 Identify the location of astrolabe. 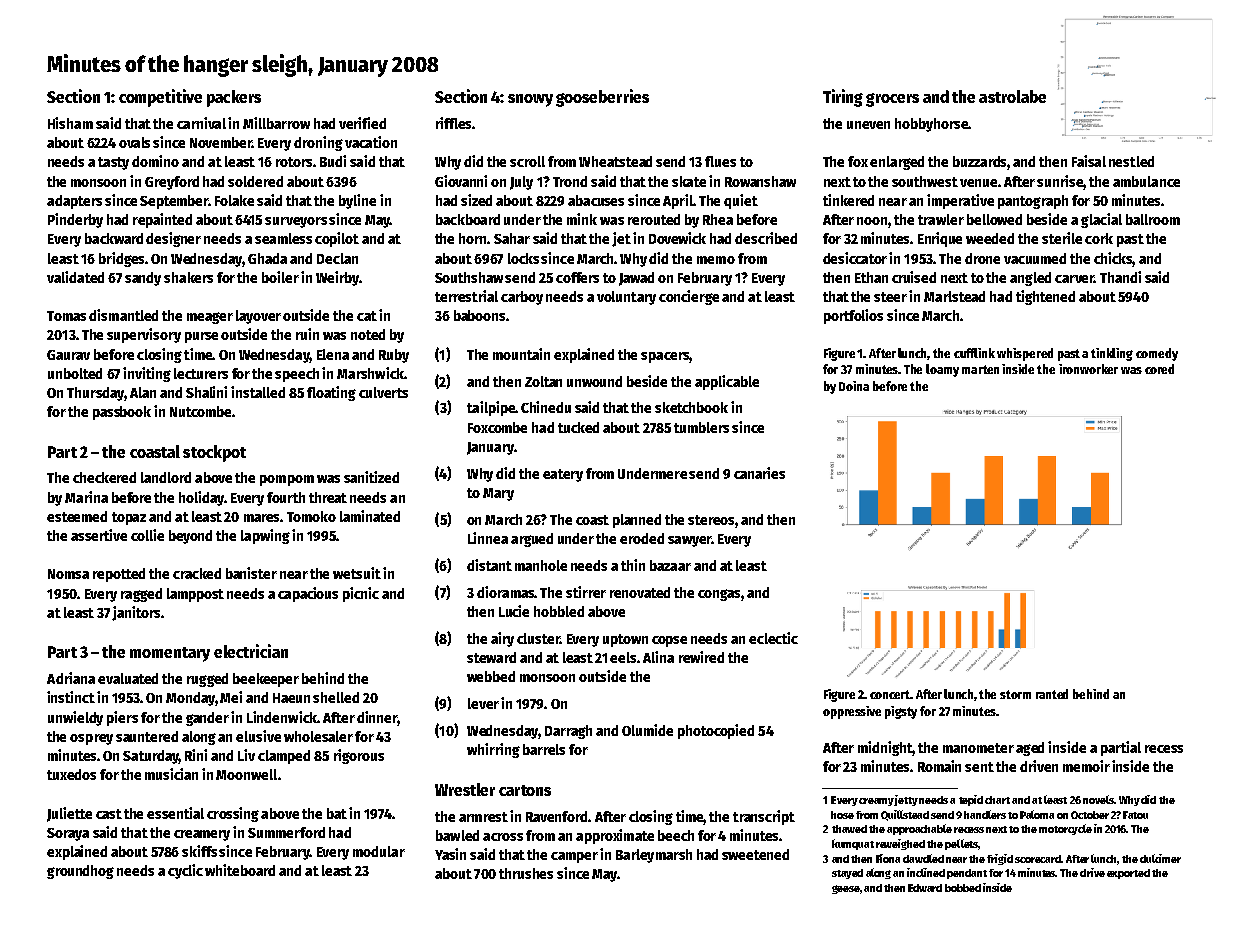
(1012, 96).
